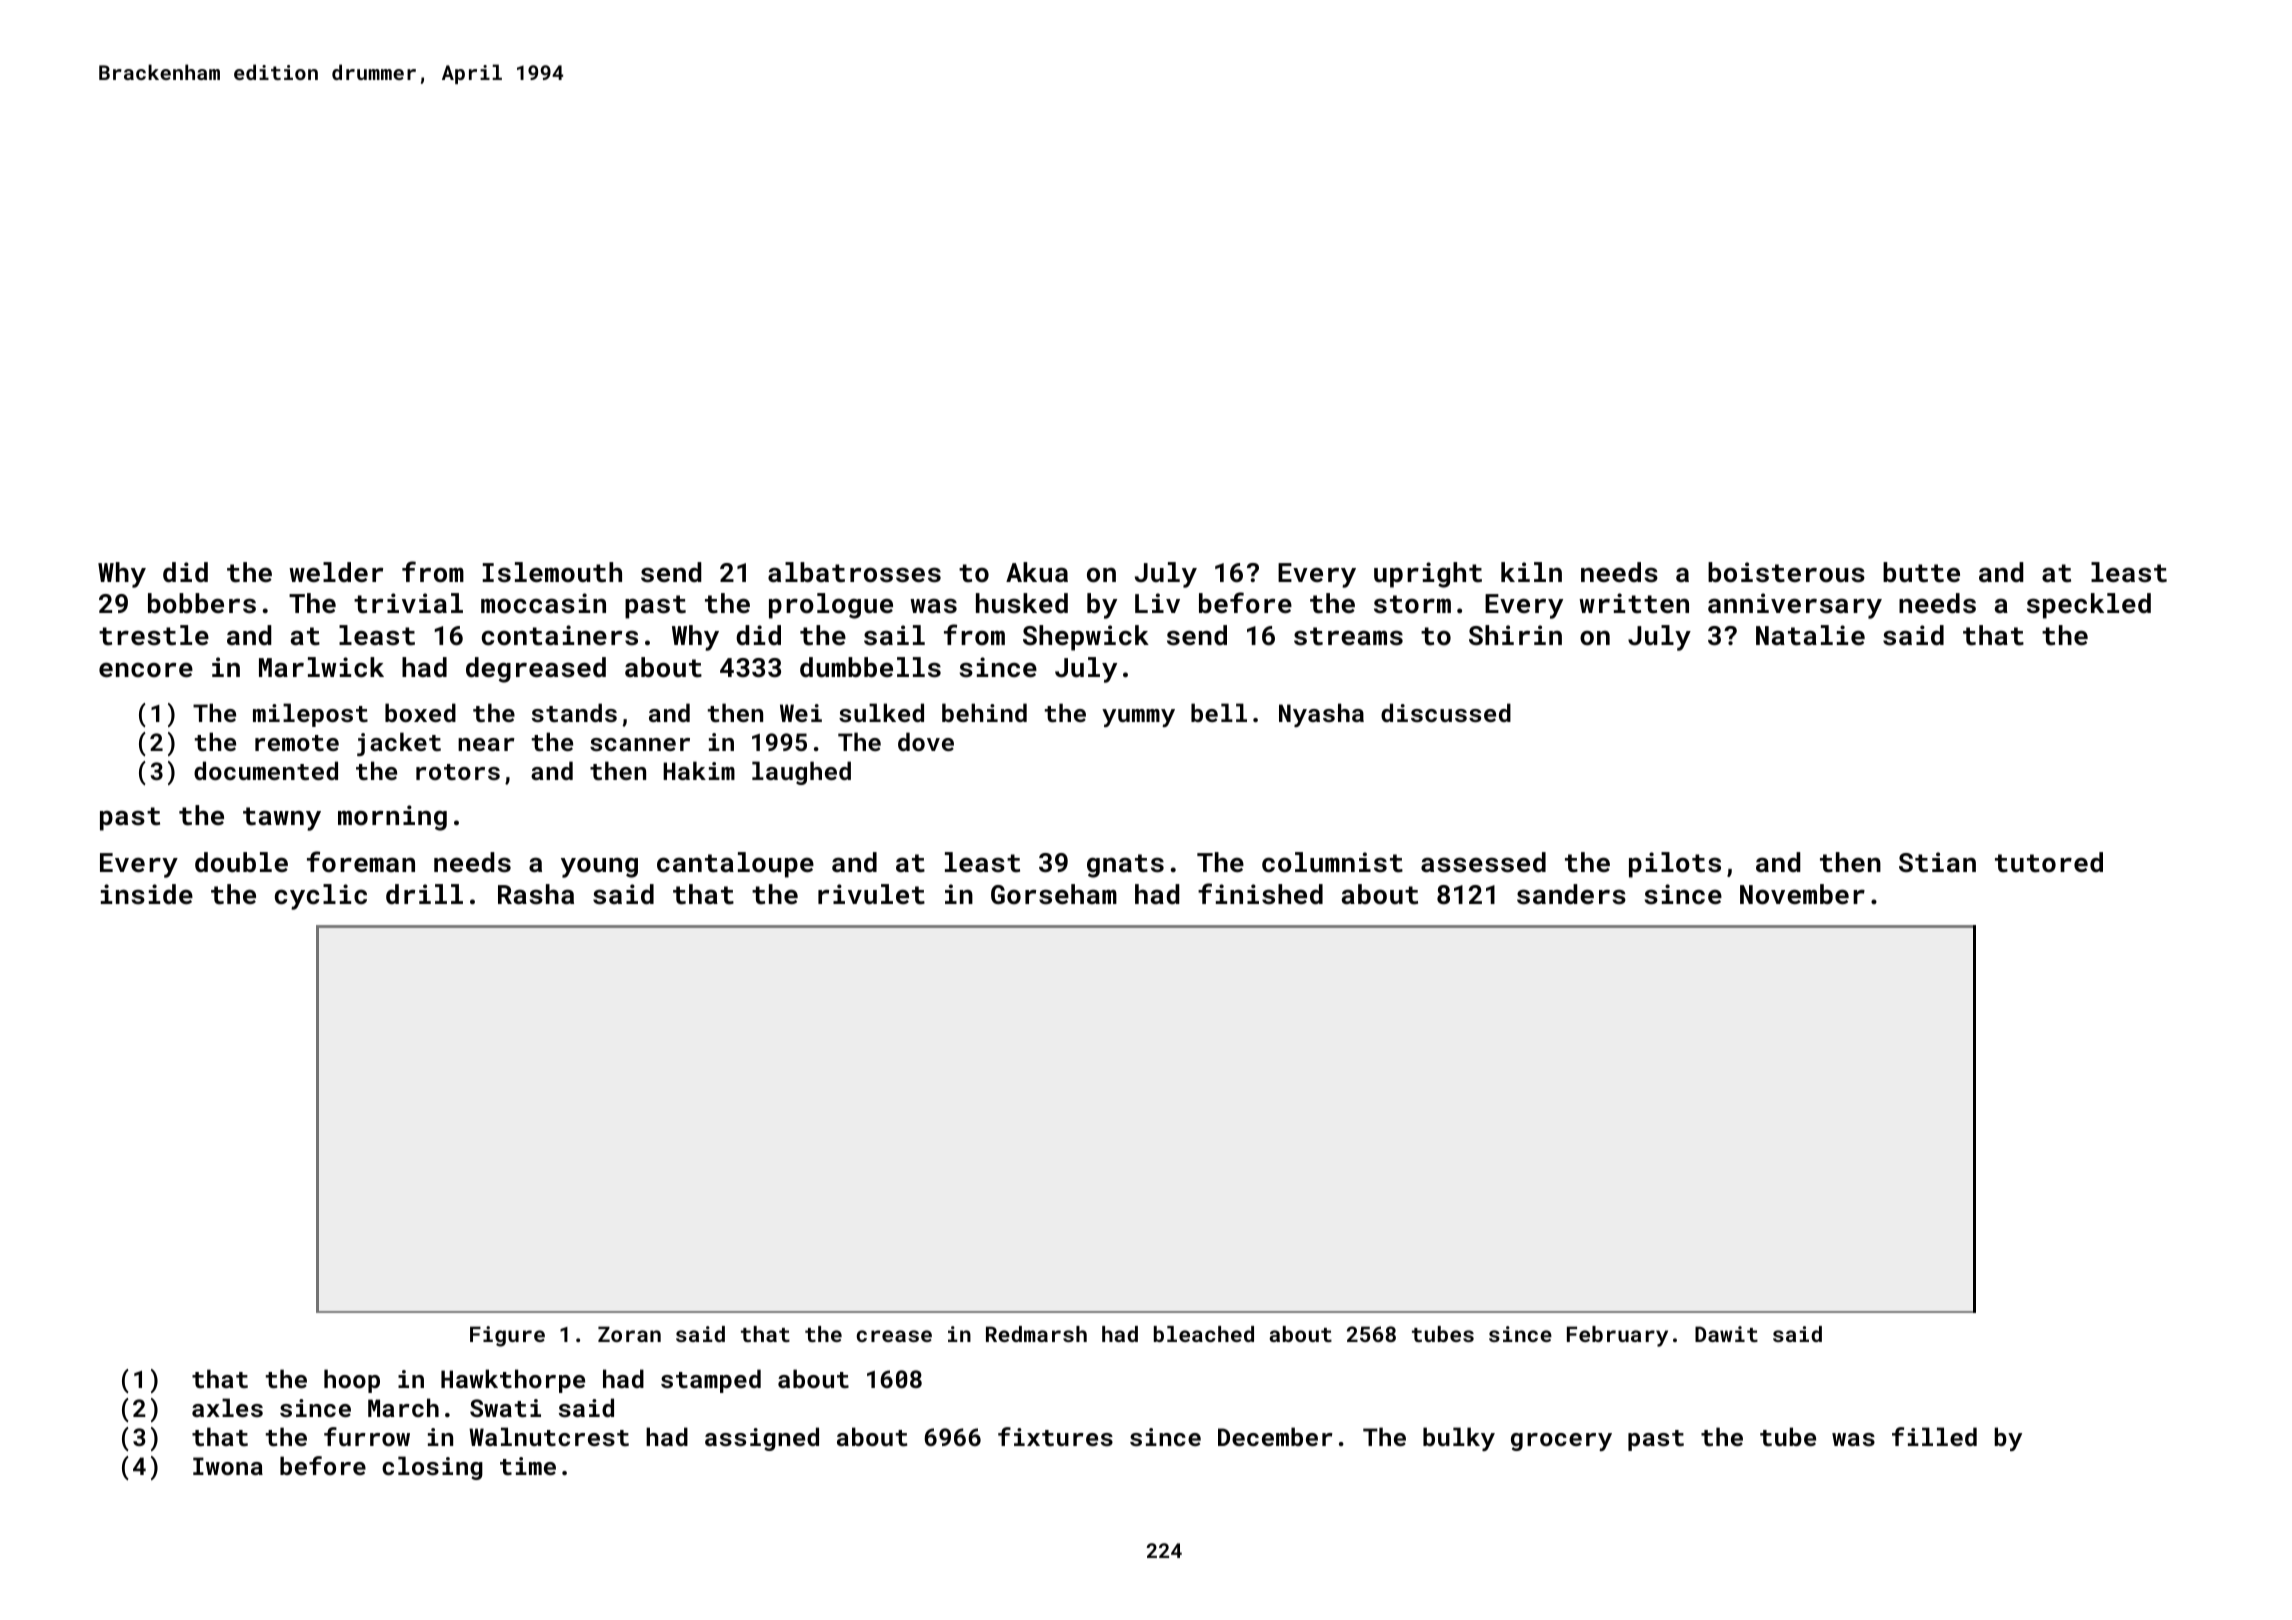  I want to click on axles, so click(227, 1407).
